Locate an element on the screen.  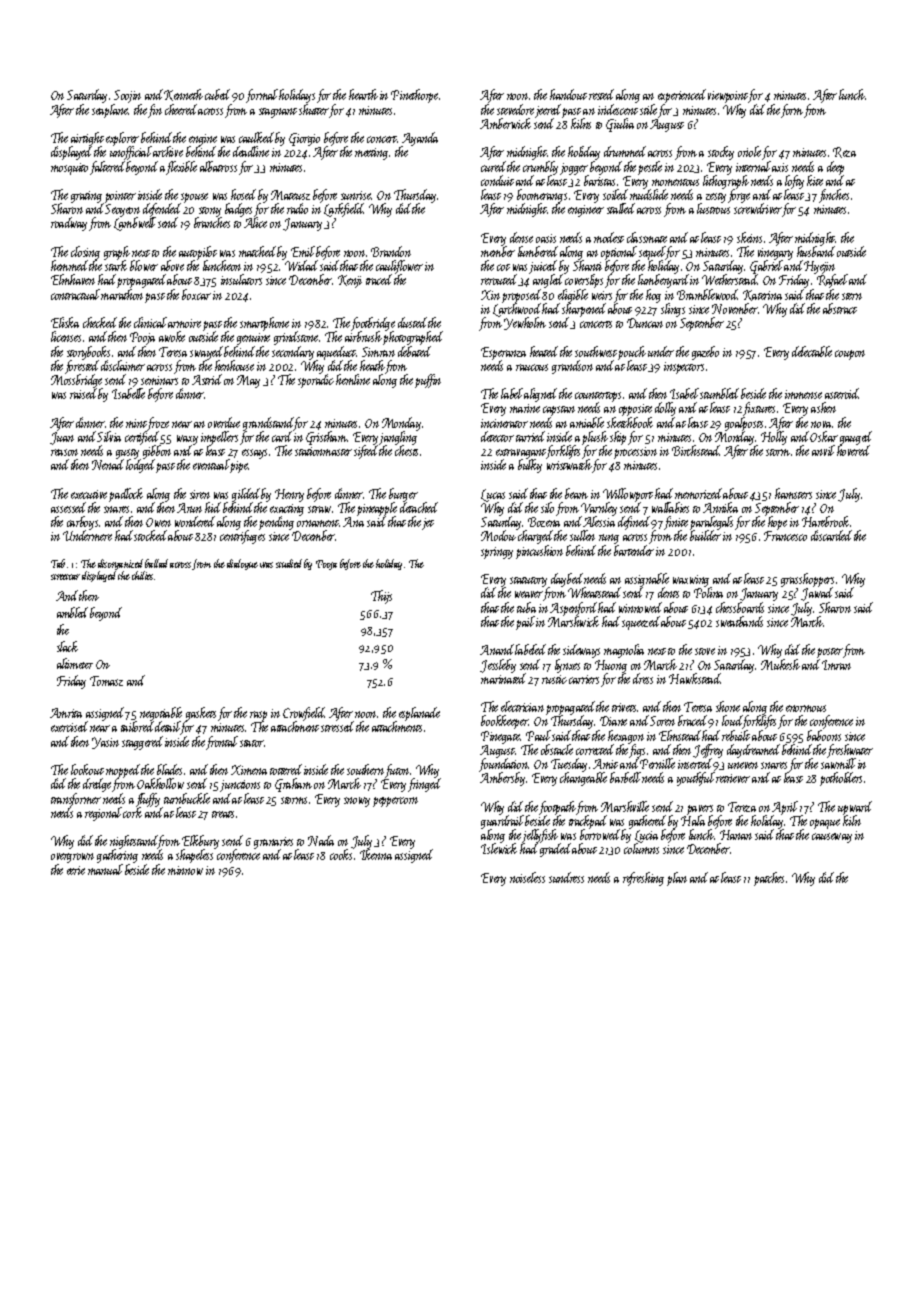
minnow is located at coordinates (185, 870).
